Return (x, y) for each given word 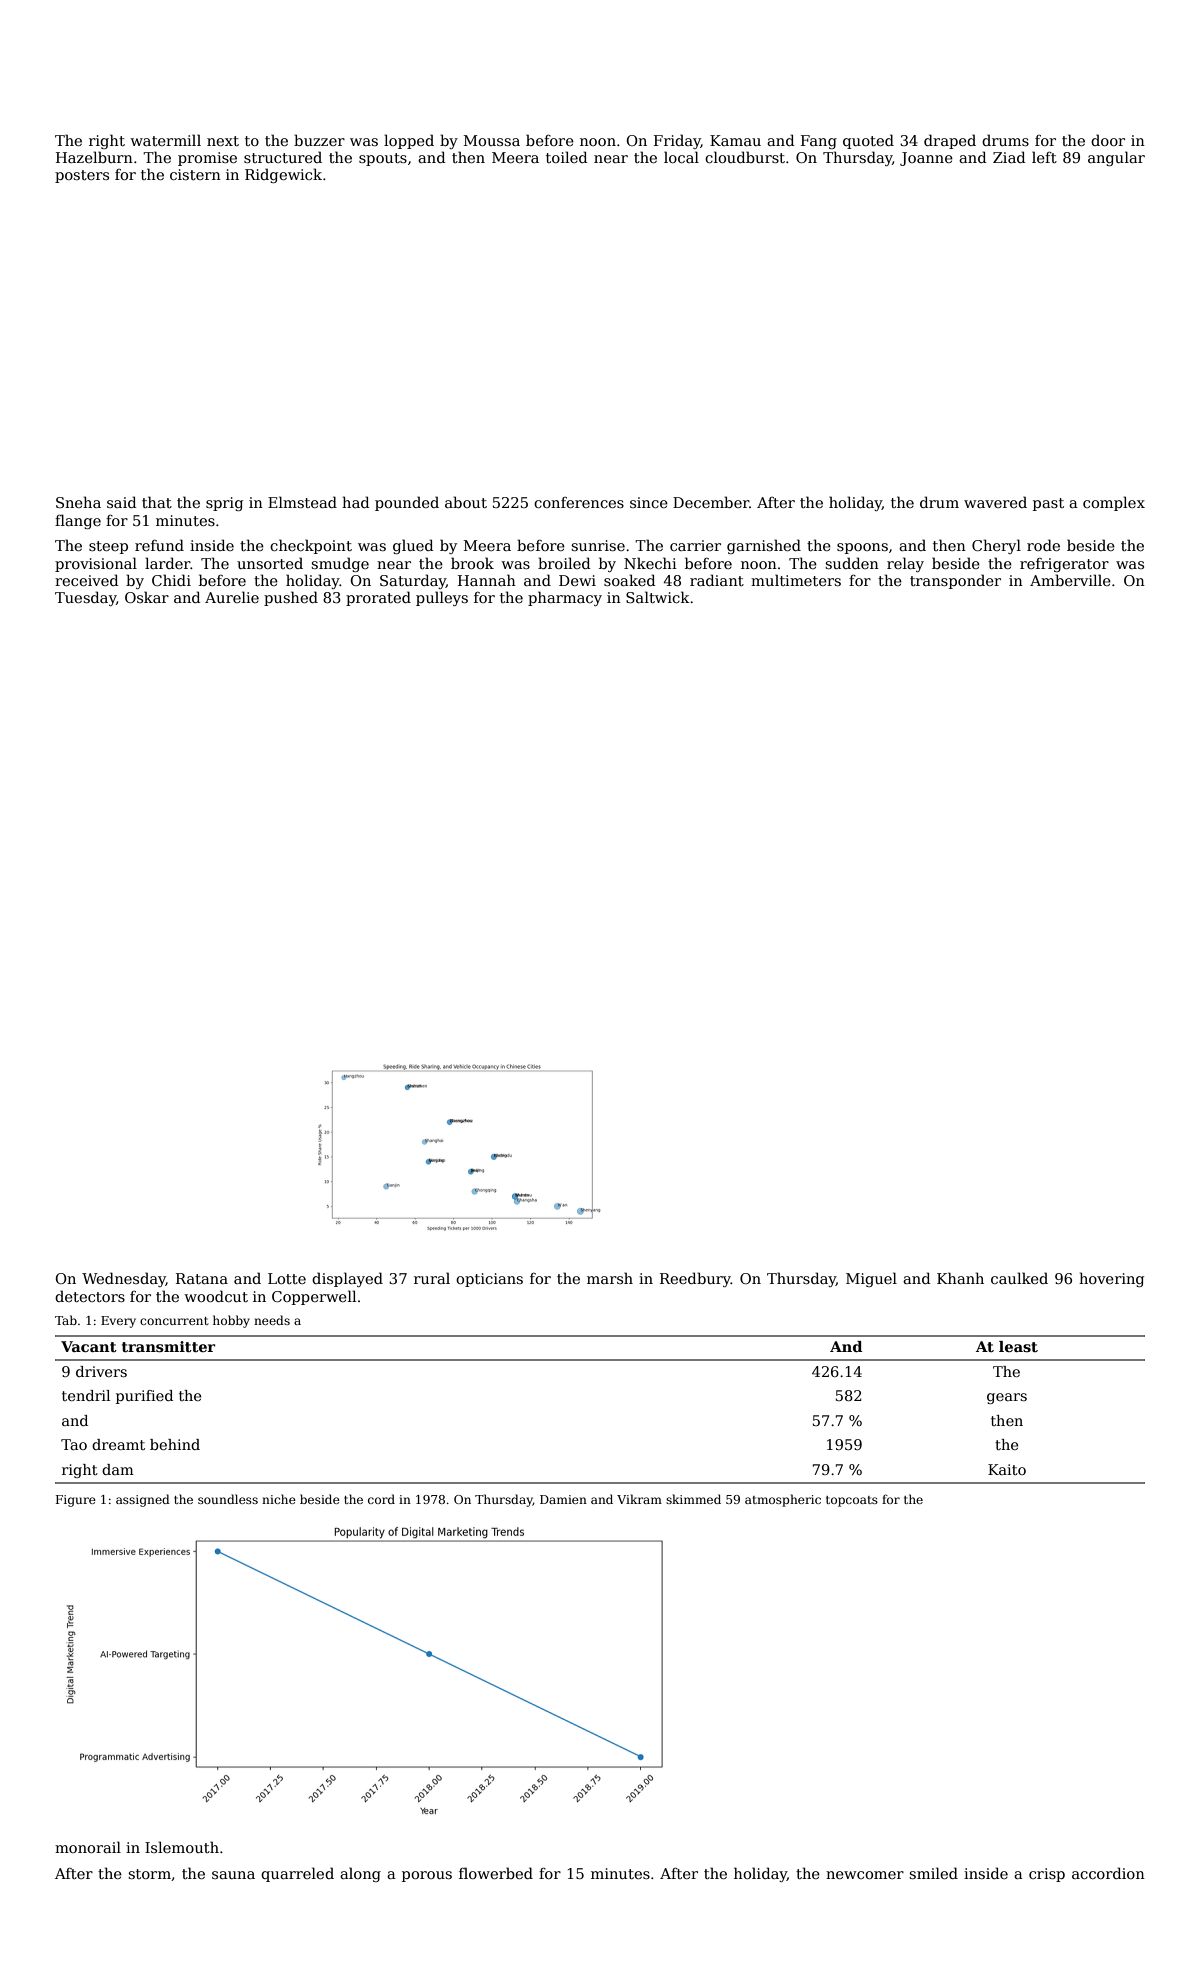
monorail (88, 1847)
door (1108, 140)
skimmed (693, 1499)
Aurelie (232, 597)
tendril (86, 1395)
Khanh (960, 1278)
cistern (195, 174)
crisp (1047, 1875)
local (681, 157)
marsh (610, 1278)
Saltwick (658, 597)
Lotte (287, 1278)
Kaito (1007, 1469)
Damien (563, 1499)
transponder (955, 581)
